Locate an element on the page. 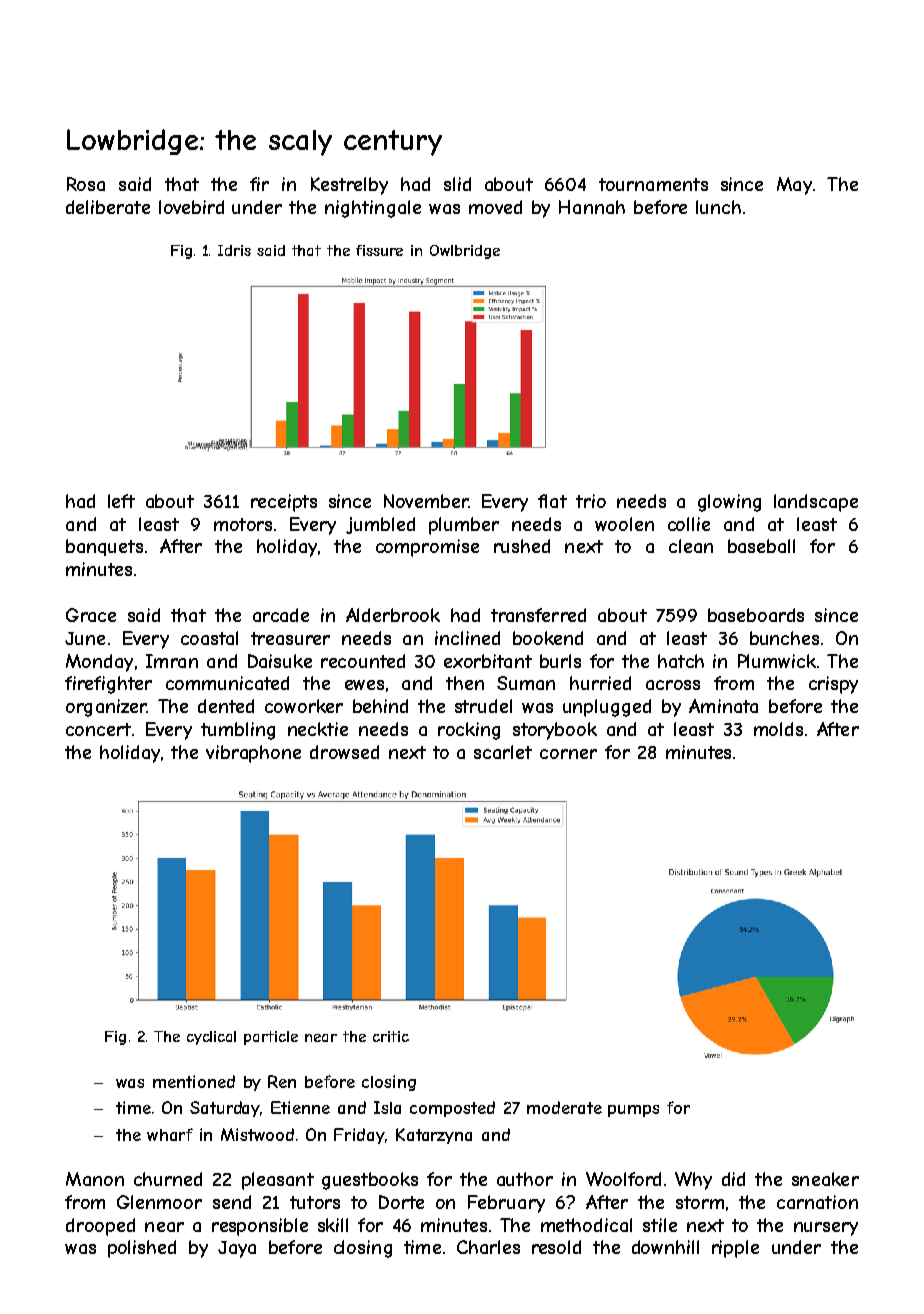 This page has width=924, height=1314. corner is located at coordinates (568, 754).
